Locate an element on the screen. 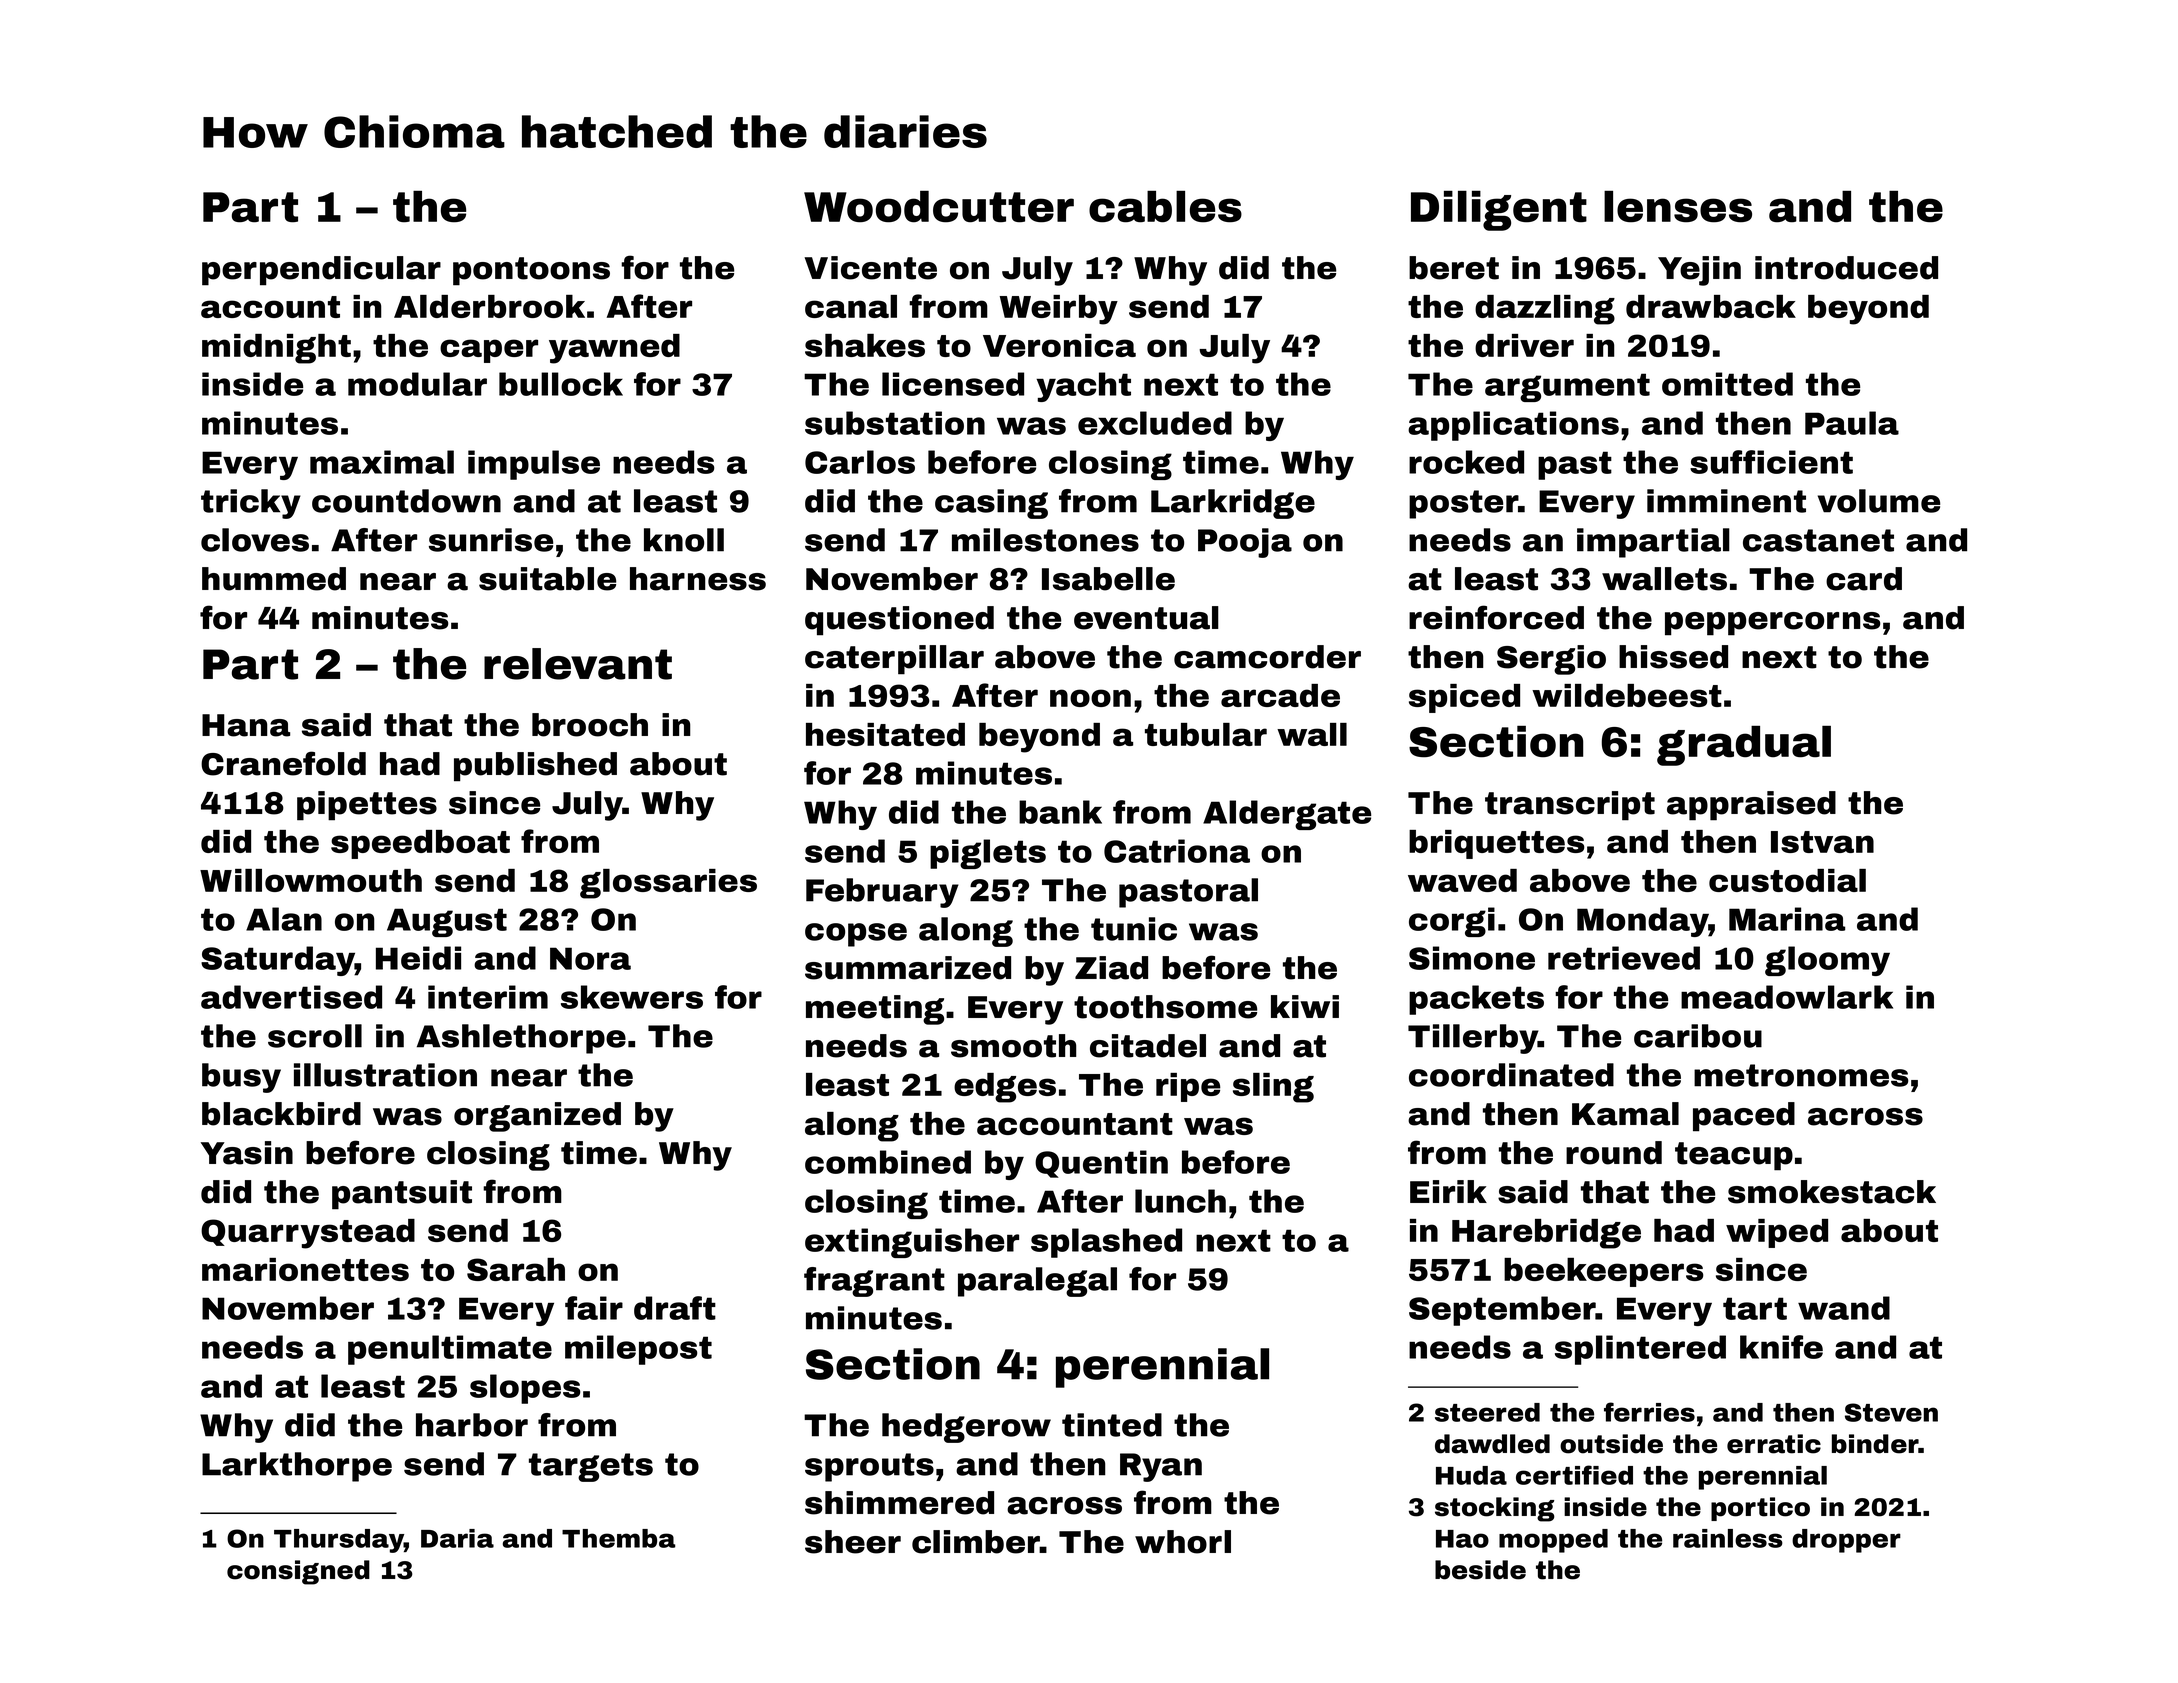 This screenshot has height=1683, width=2178. pontoons is located at coordinates (531, 271).
